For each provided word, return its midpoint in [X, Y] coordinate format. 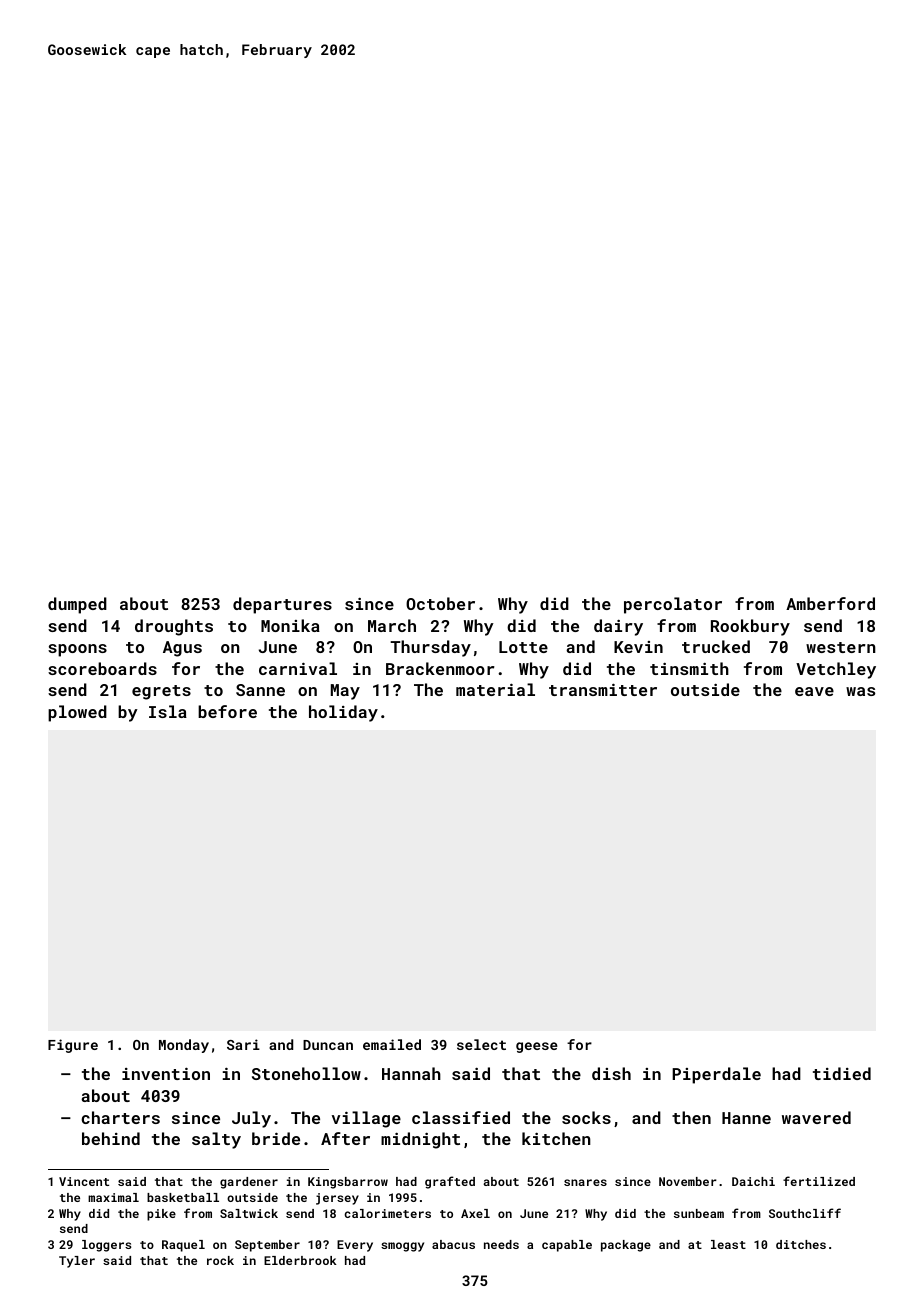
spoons [77, 650]
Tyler [77, 1262]
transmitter [603, 689]
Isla [168, 711]
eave [814, 691]
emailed [392, 1044]
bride [276, 1138]
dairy [618, 627]
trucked [716, 646]
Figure [73, 1046]
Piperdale [716, 1075]
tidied [842, 1073]
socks [586, 1117]
